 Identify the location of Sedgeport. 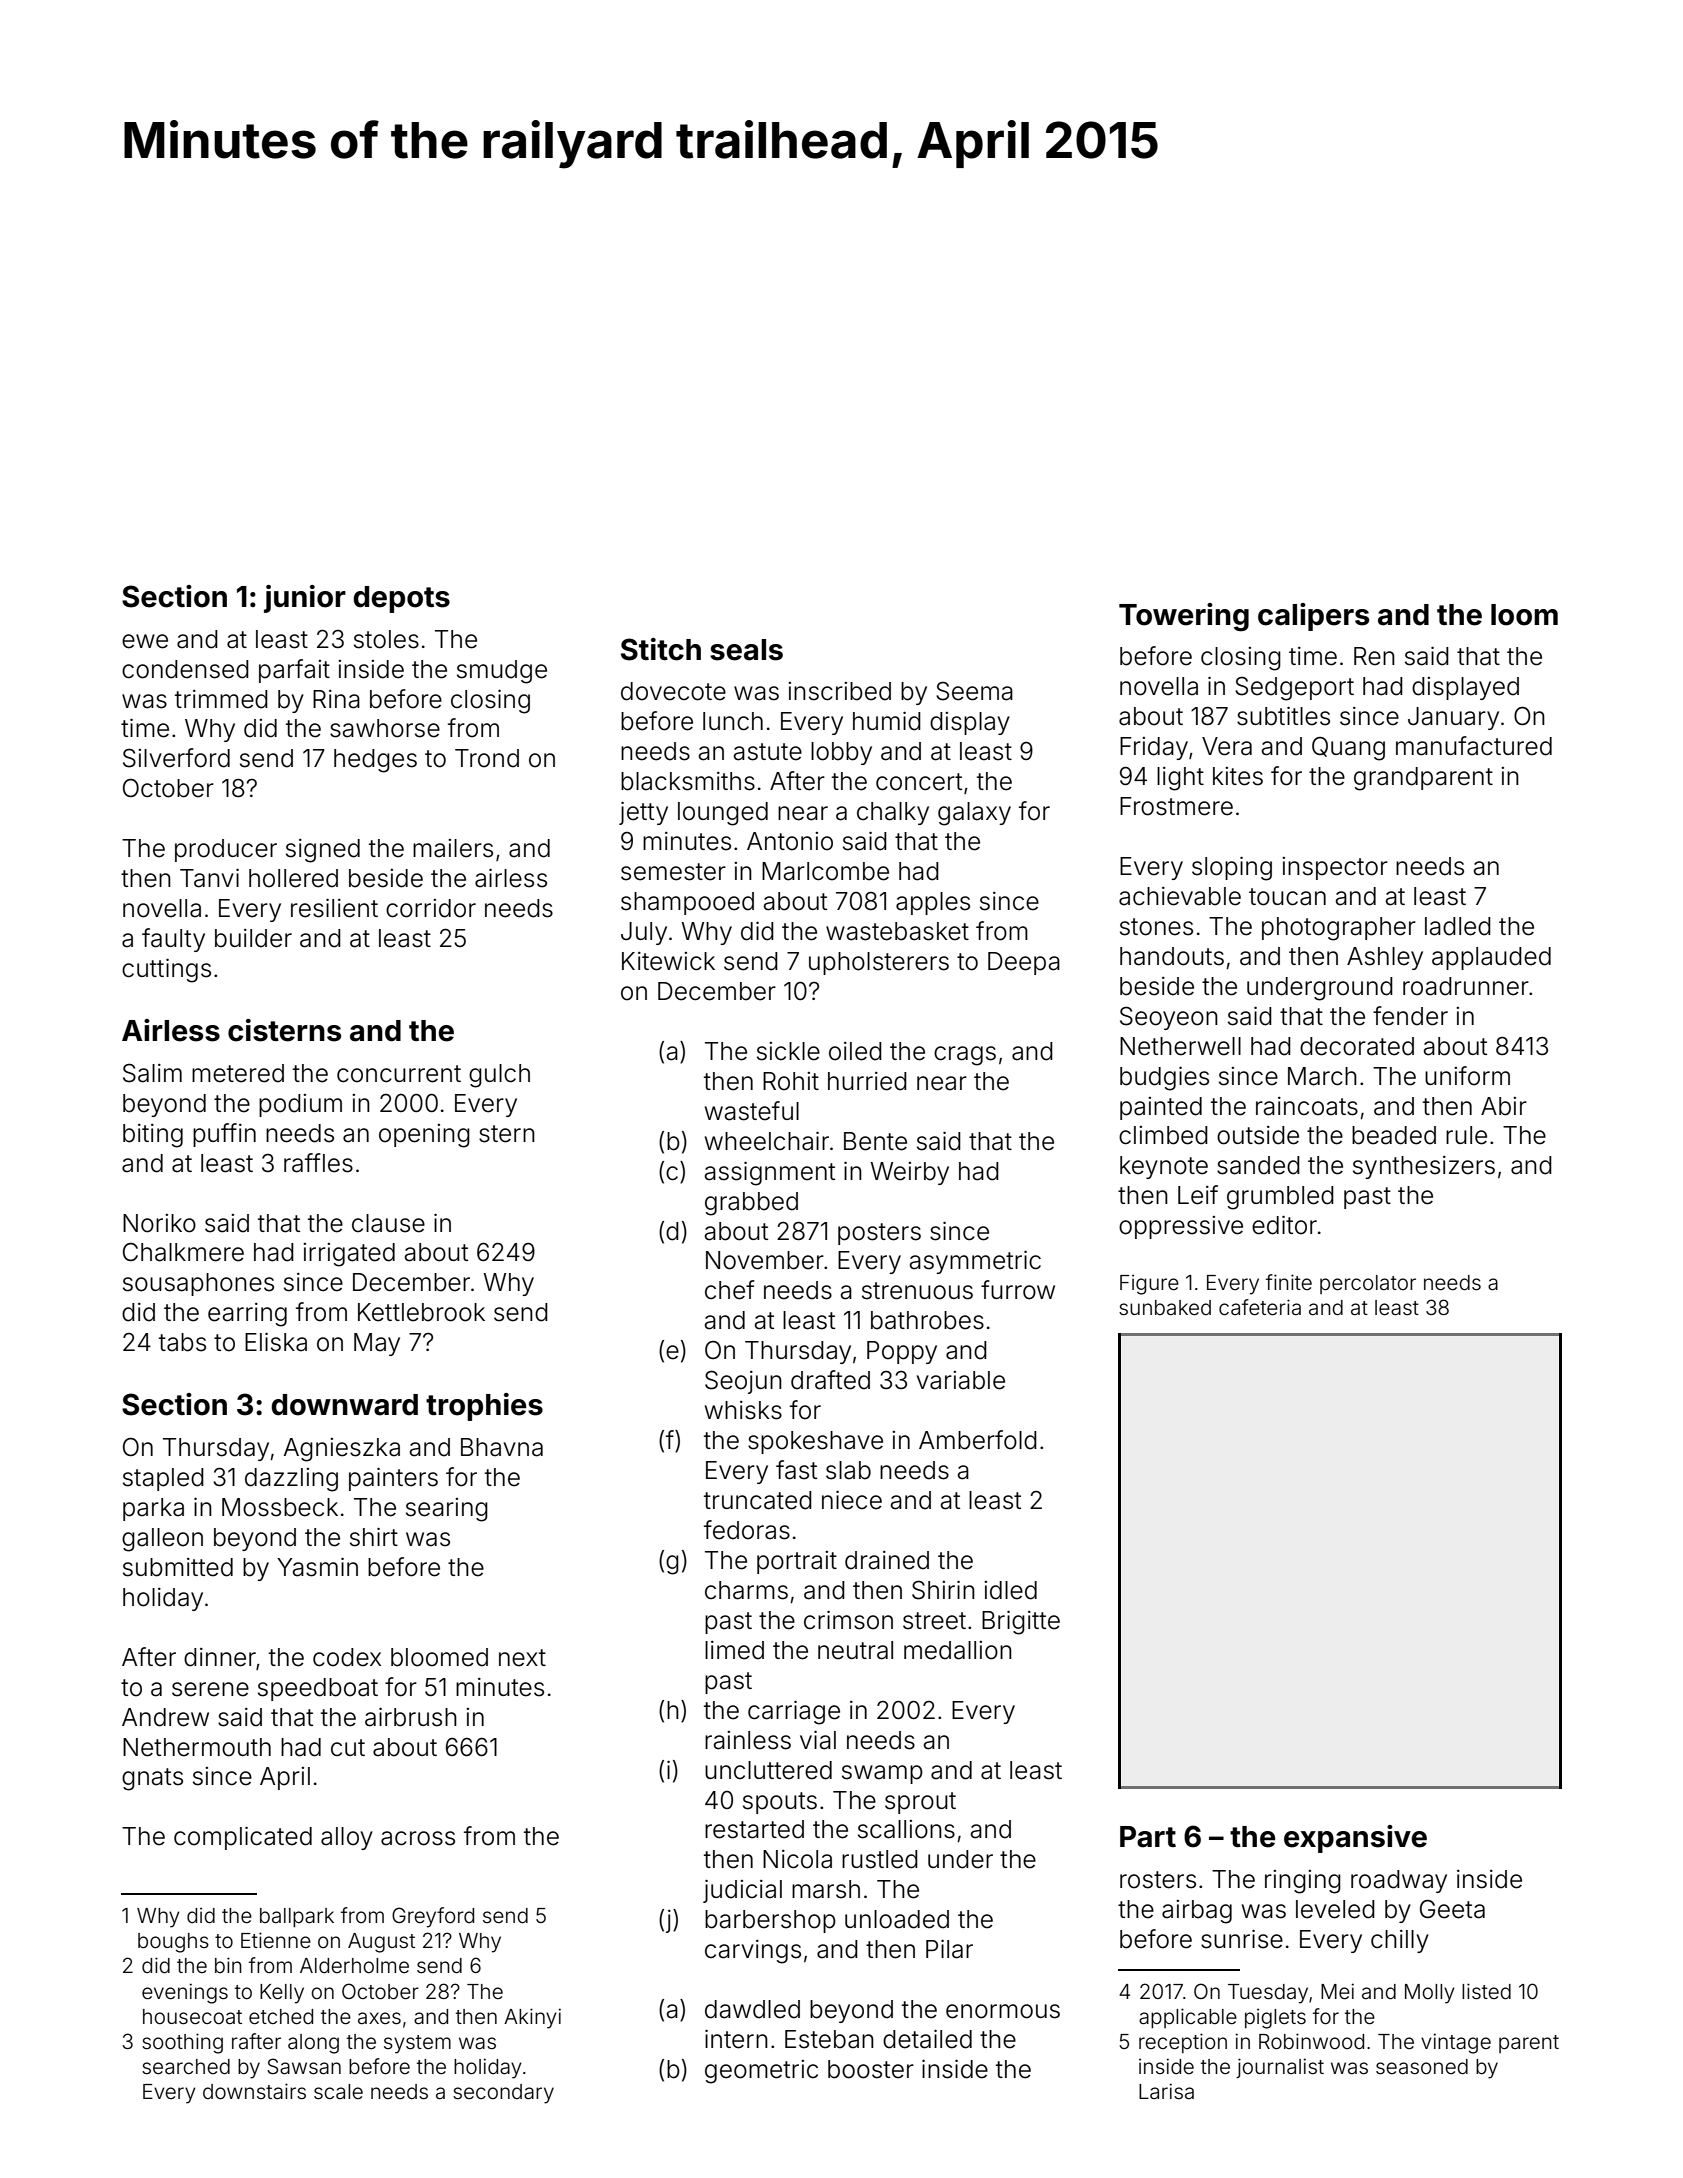
(1294, 688).
